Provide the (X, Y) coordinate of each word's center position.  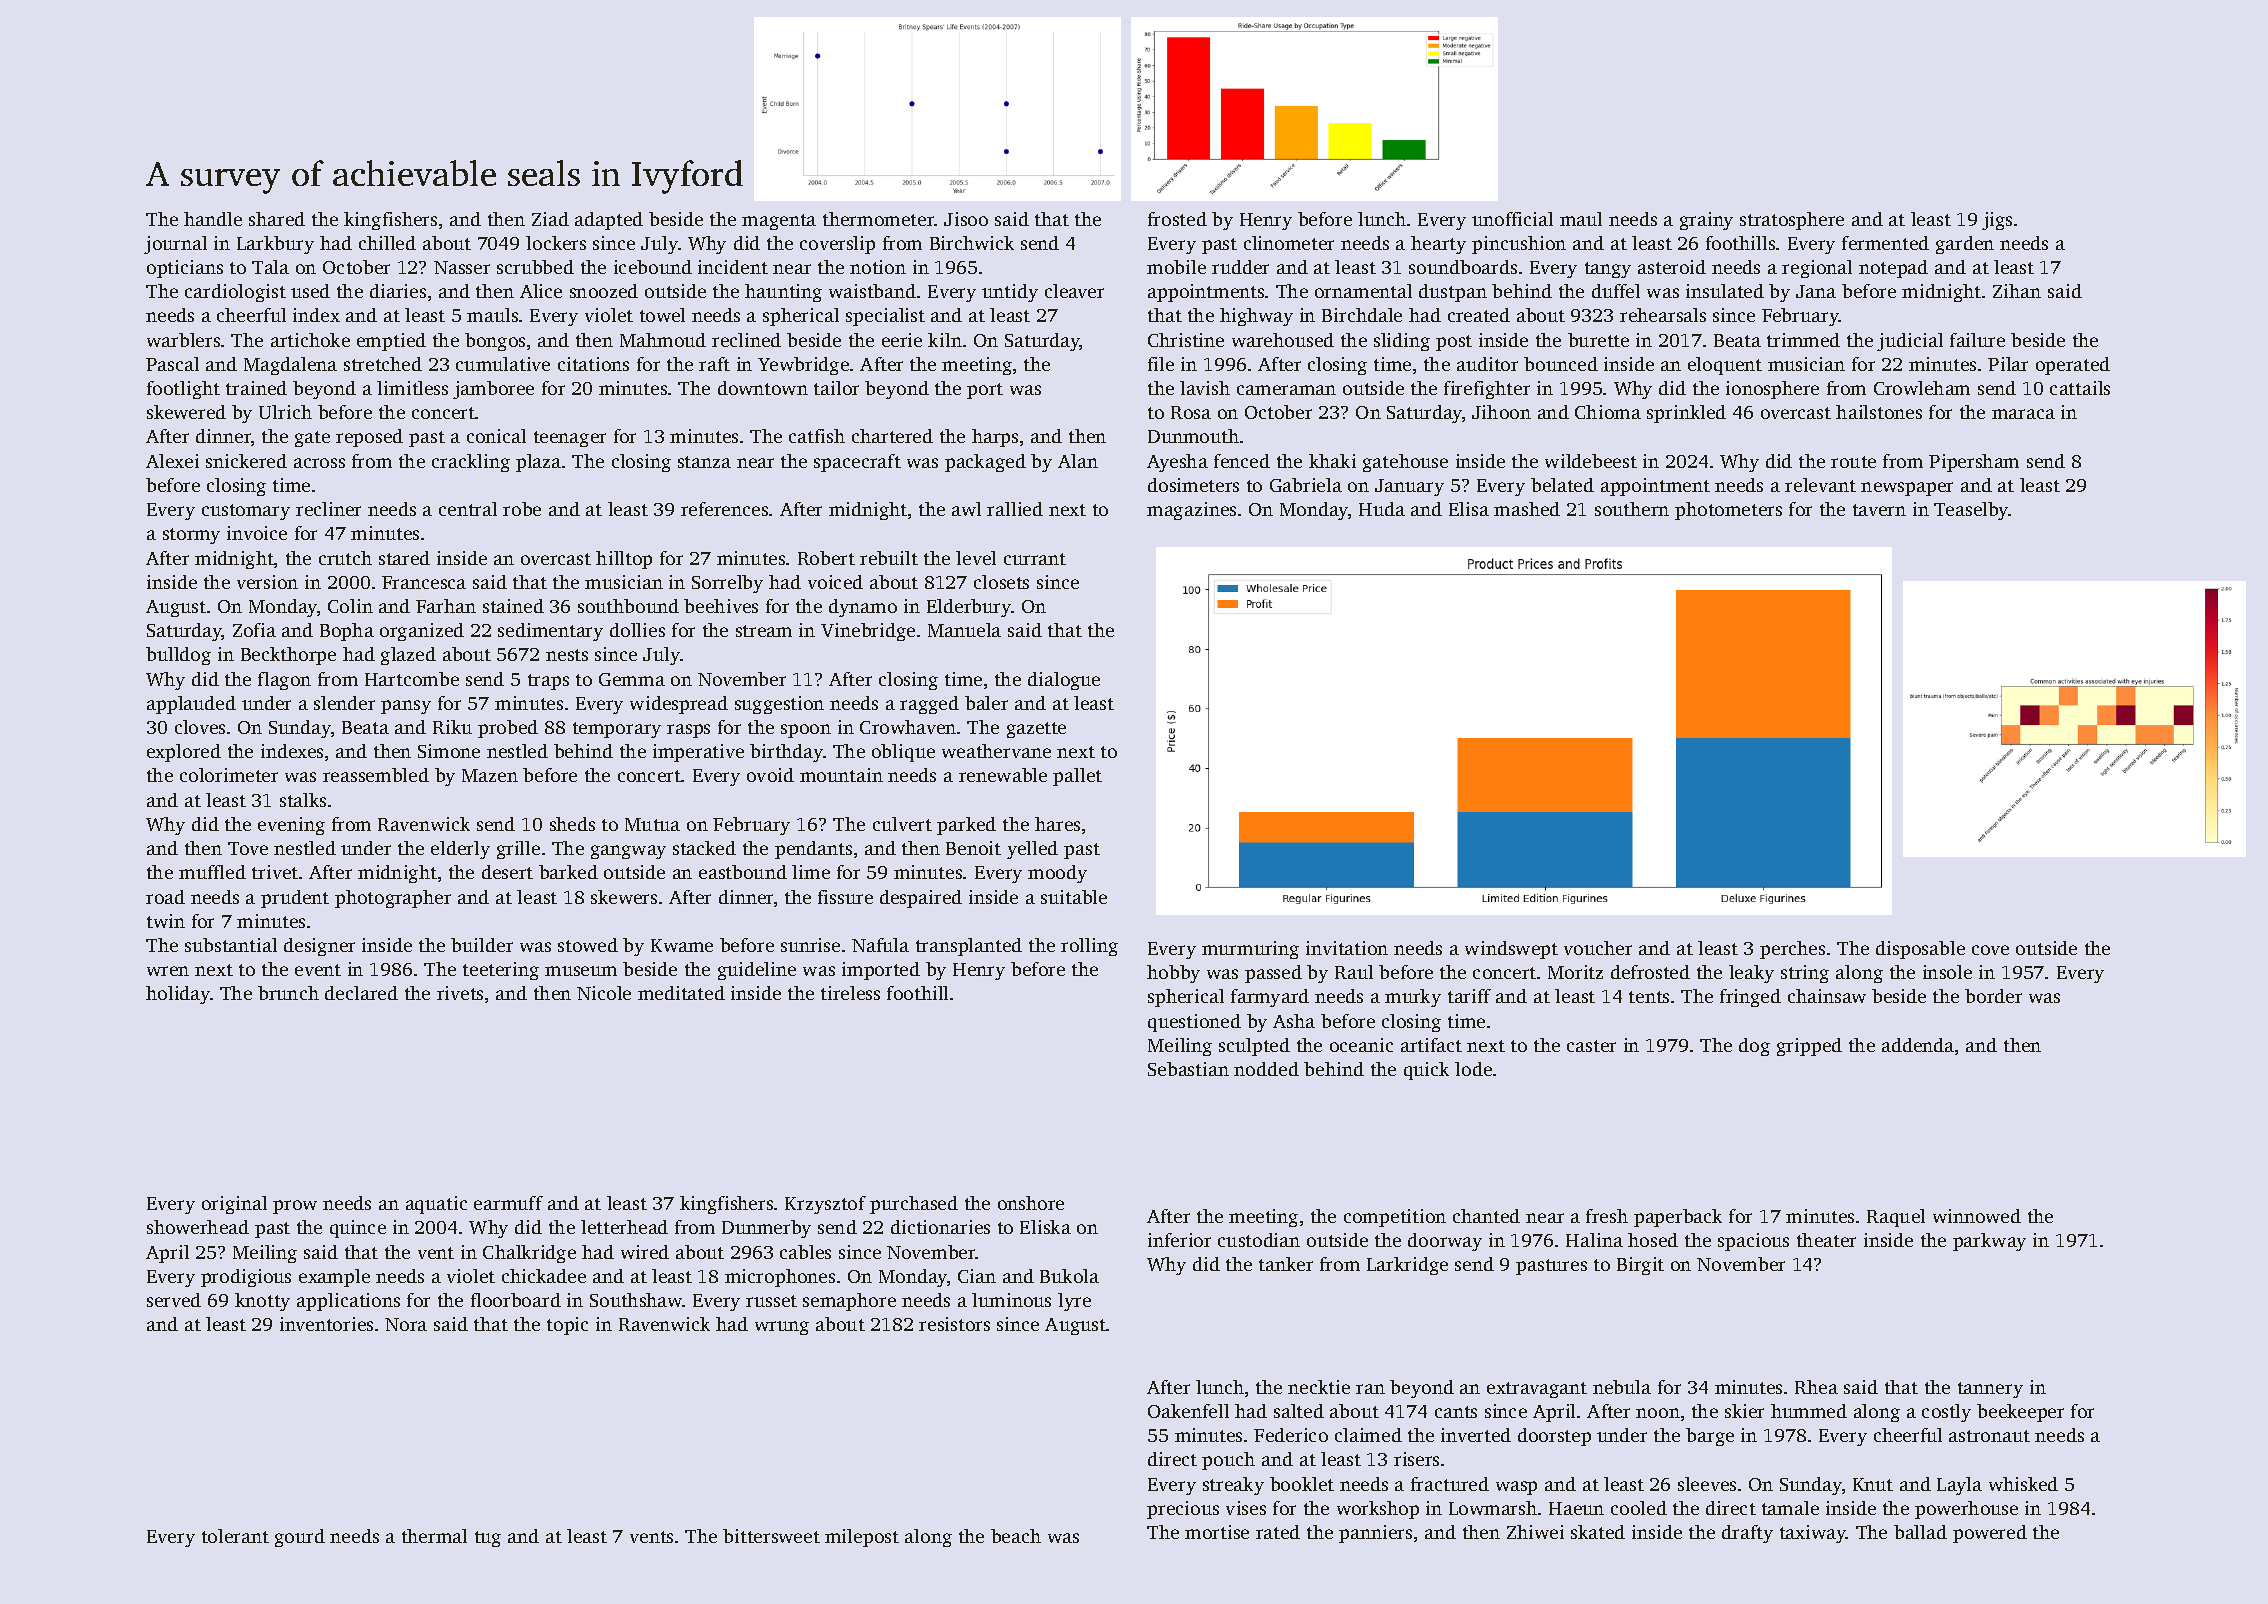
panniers (1375, 1534)
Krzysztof (825, 1205)
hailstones (1879, 412)
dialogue (1064, 681)
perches (1792, 950)
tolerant (235, 1536)
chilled (387, 243)
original (234, 1205)
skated (1598, 1532)
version (267, 582)
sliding (1402, 342)
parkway (1989, 1242)
